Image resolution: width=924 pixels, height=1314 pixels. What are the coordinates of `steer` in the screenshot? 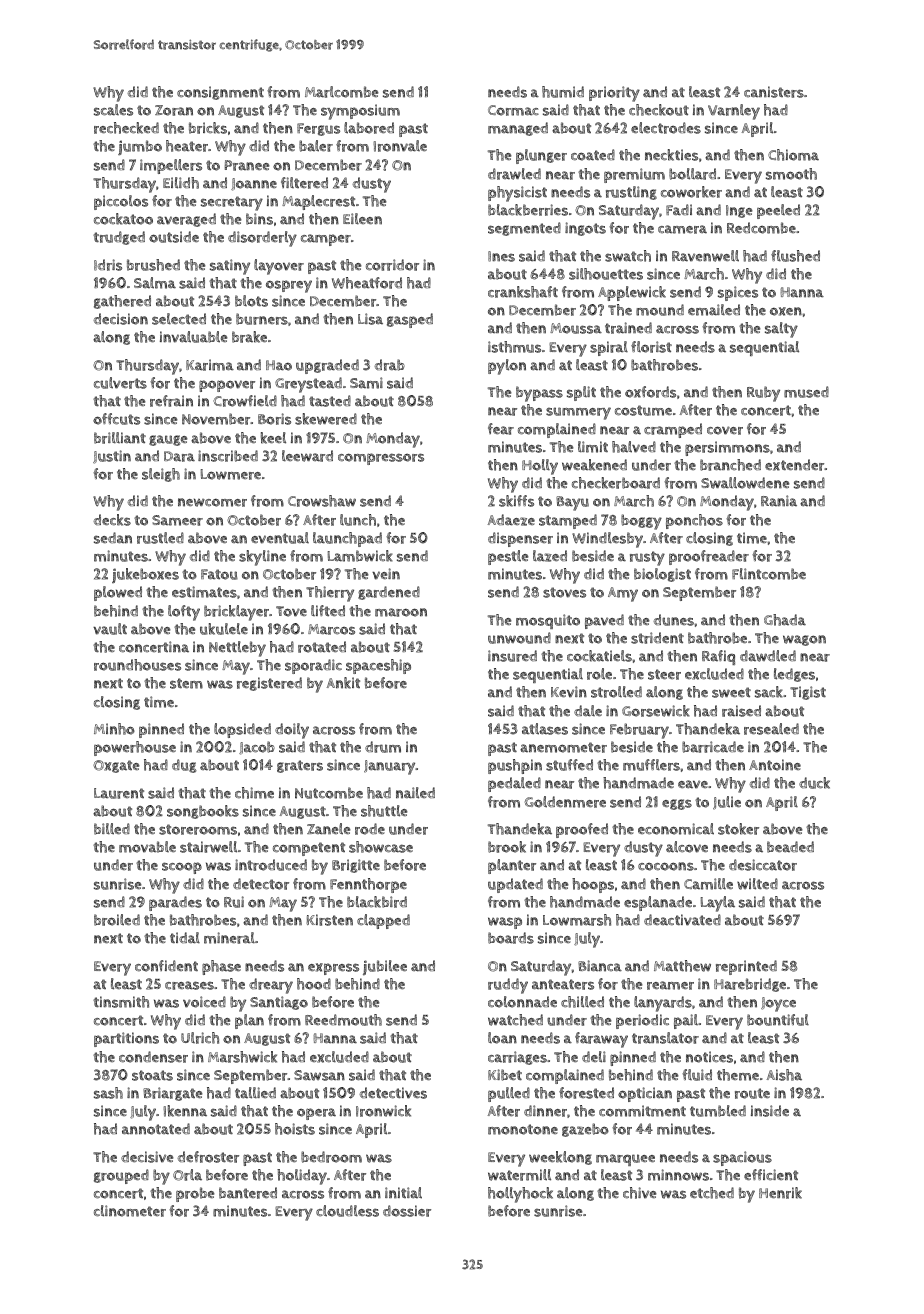 It's located at (664, 674).
